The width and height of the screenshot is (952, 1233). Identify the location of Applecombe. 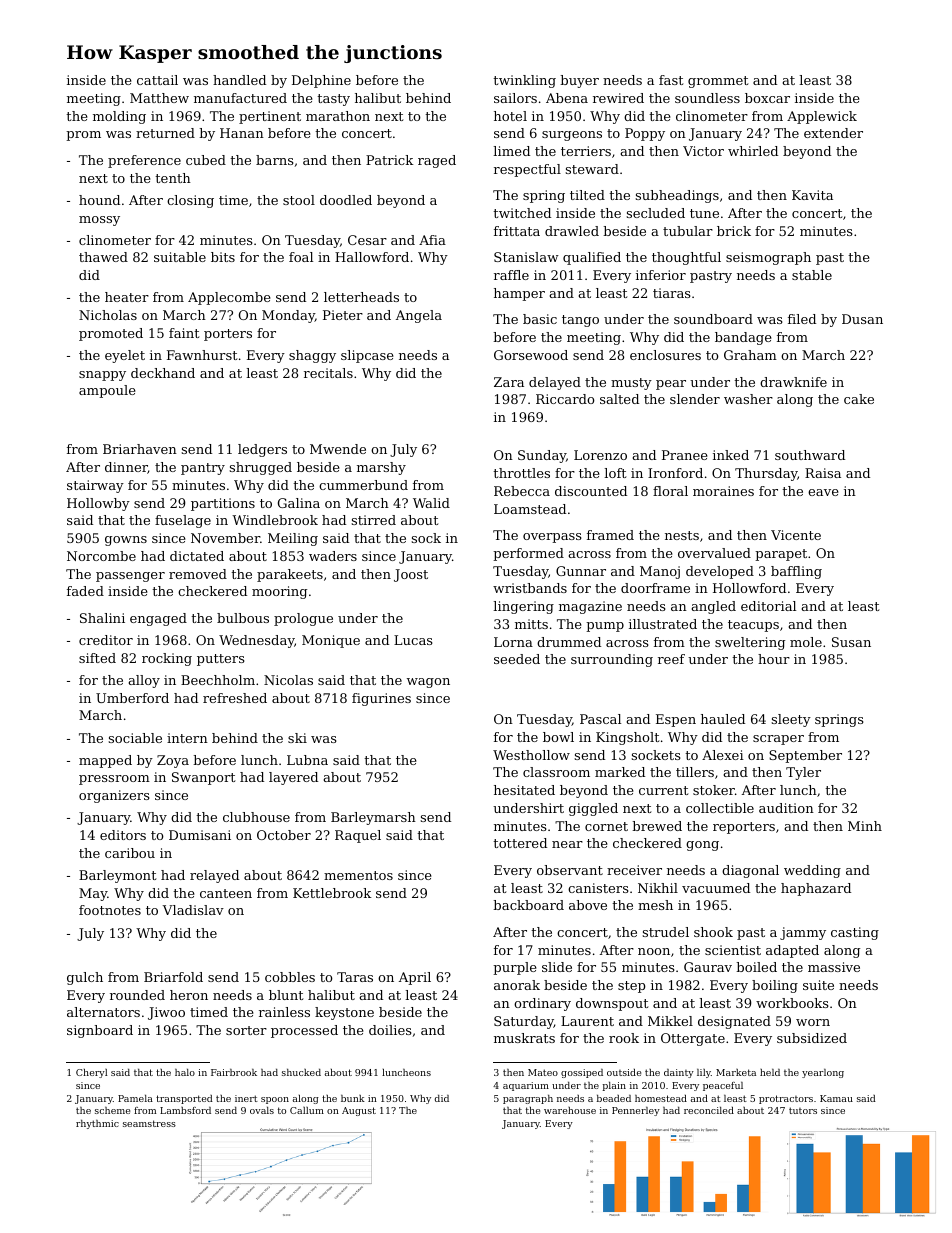
(229, 298).
